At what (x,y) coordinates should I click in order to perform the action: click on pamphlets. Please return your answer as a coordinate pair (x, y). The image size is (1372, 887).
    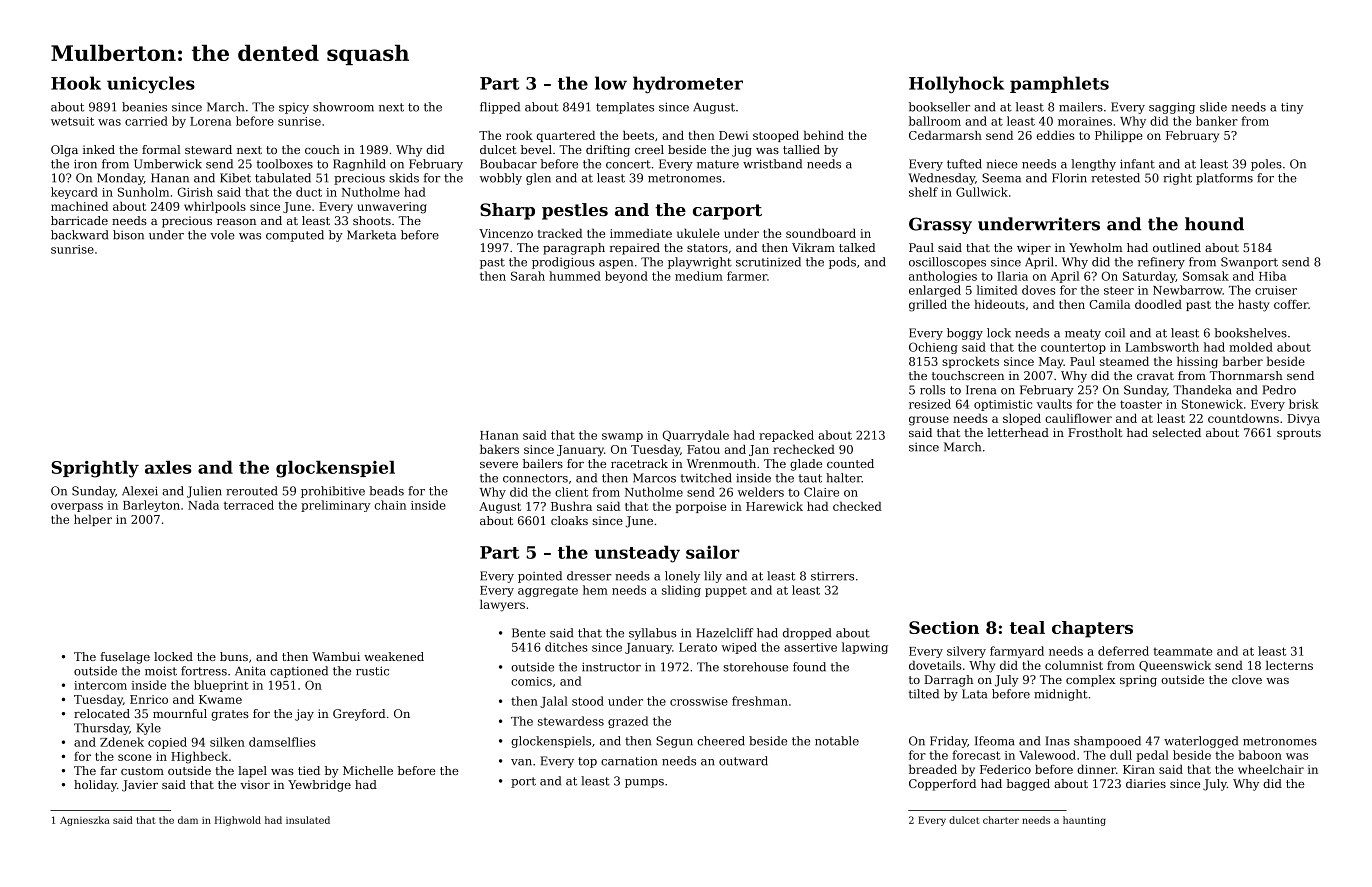
    Looking at the image, I should click on (1059, 84).
